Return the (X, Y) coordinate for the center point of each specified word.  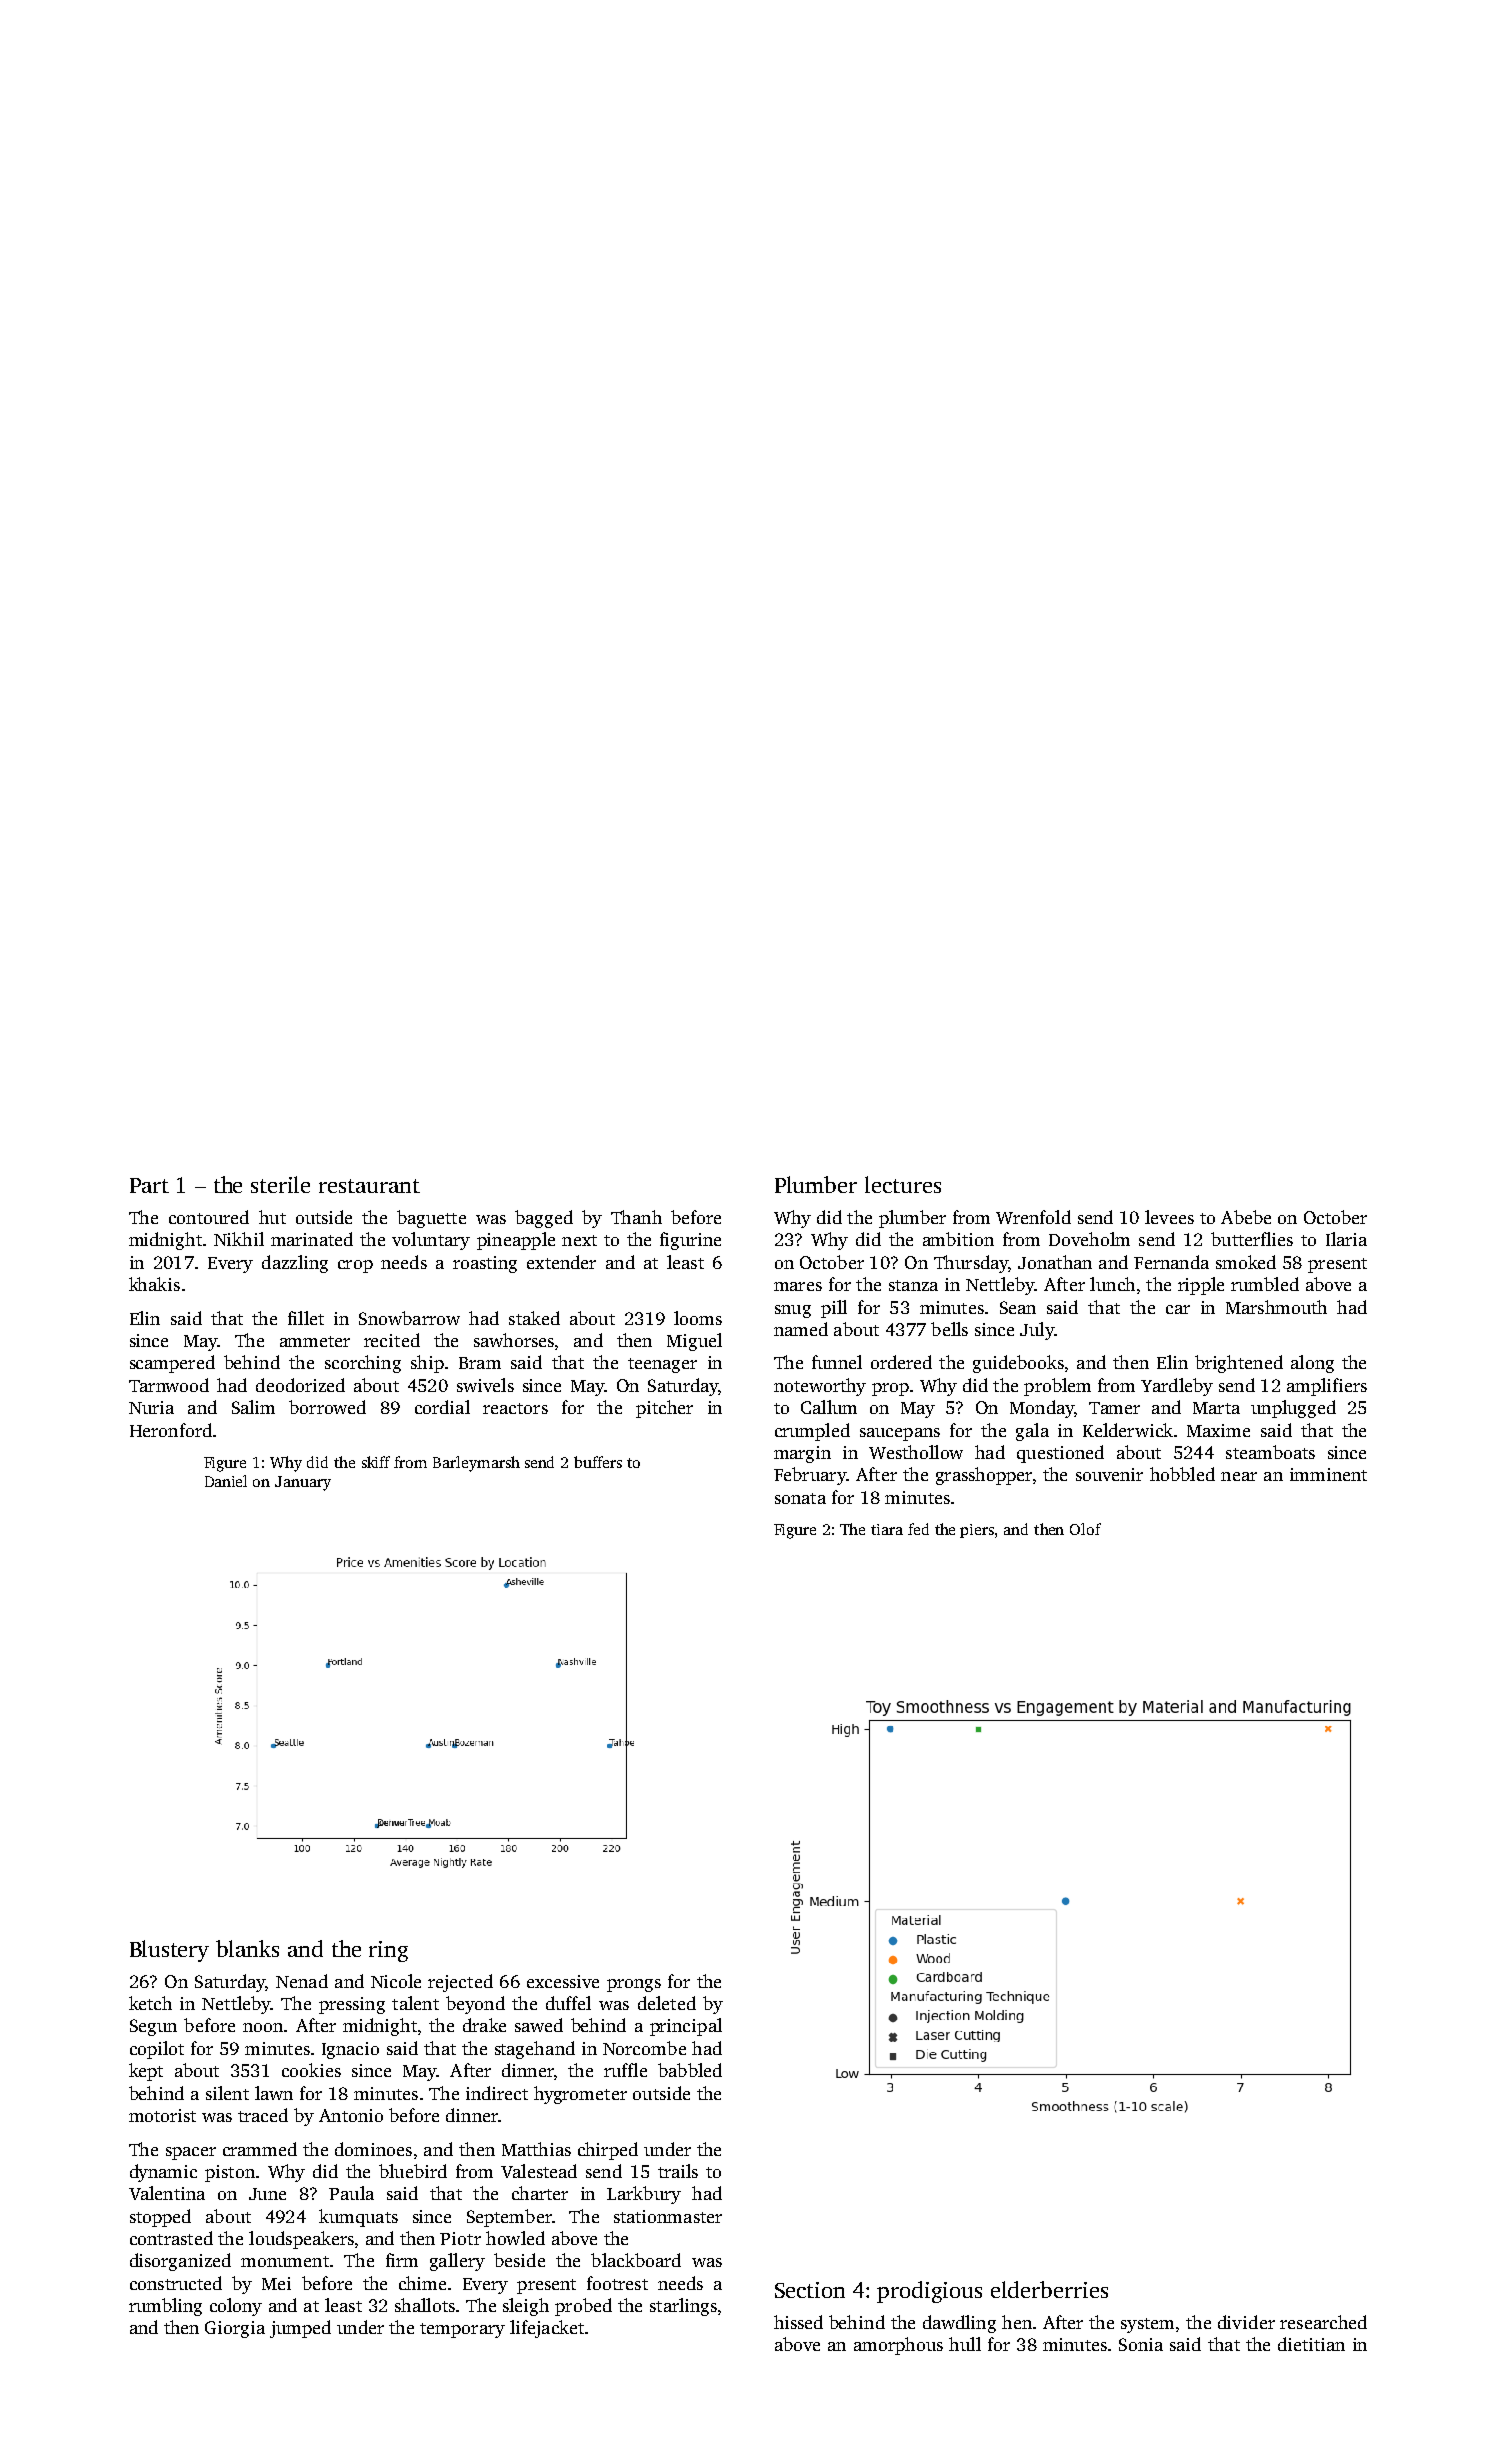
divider (1246, 2322)
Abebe (1246, 1217)
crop (355, 1266)
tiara (887, 1529)
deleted (667, 2003)
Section (810, 2290)
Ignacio (350, 2050)
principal (686, 2027)
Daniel (226, 1481)
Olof (1085, 1529)
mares (798, 1286)
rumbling (165, 2307)
